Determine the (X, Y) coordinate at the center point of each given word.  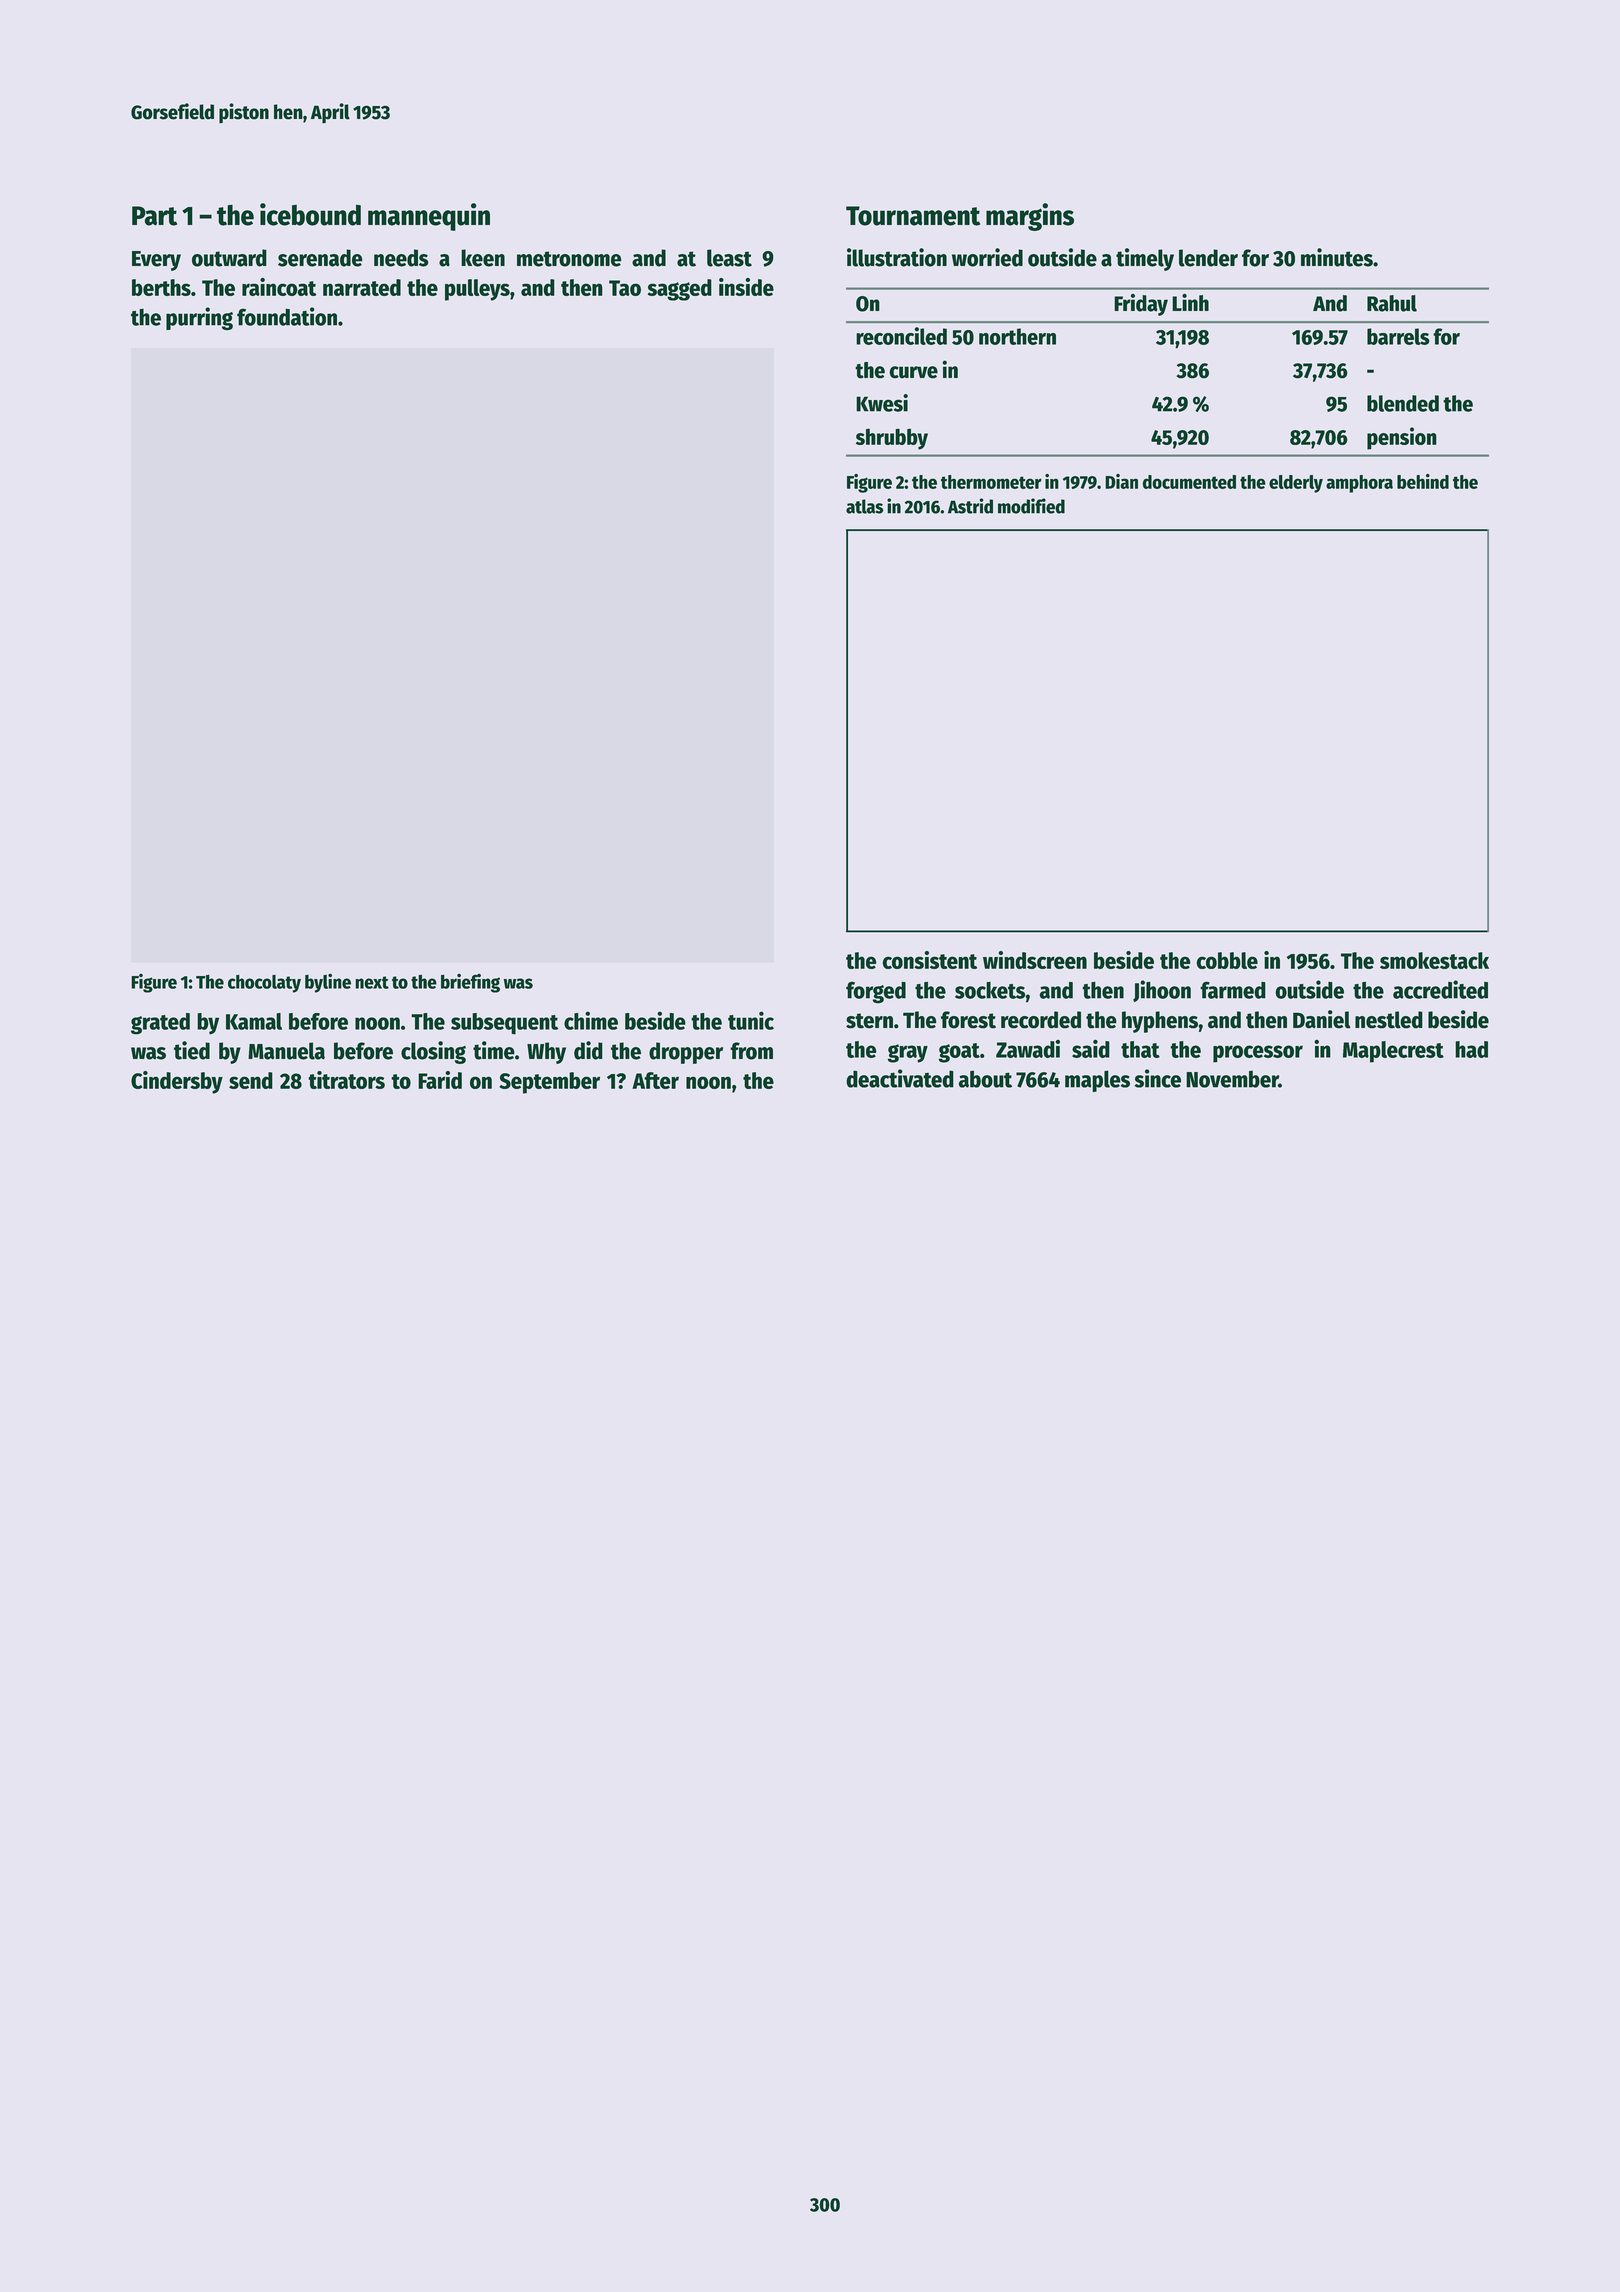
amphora (1359, 484)
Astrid (970, 506)
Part (154, 216)
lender (1208, 258)
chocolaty (264, 984)
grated (160, 1024)
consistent (930, 960)
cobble (1227, 960)
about (985, 1079)
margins (1030, 217)
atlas (864, 506)
